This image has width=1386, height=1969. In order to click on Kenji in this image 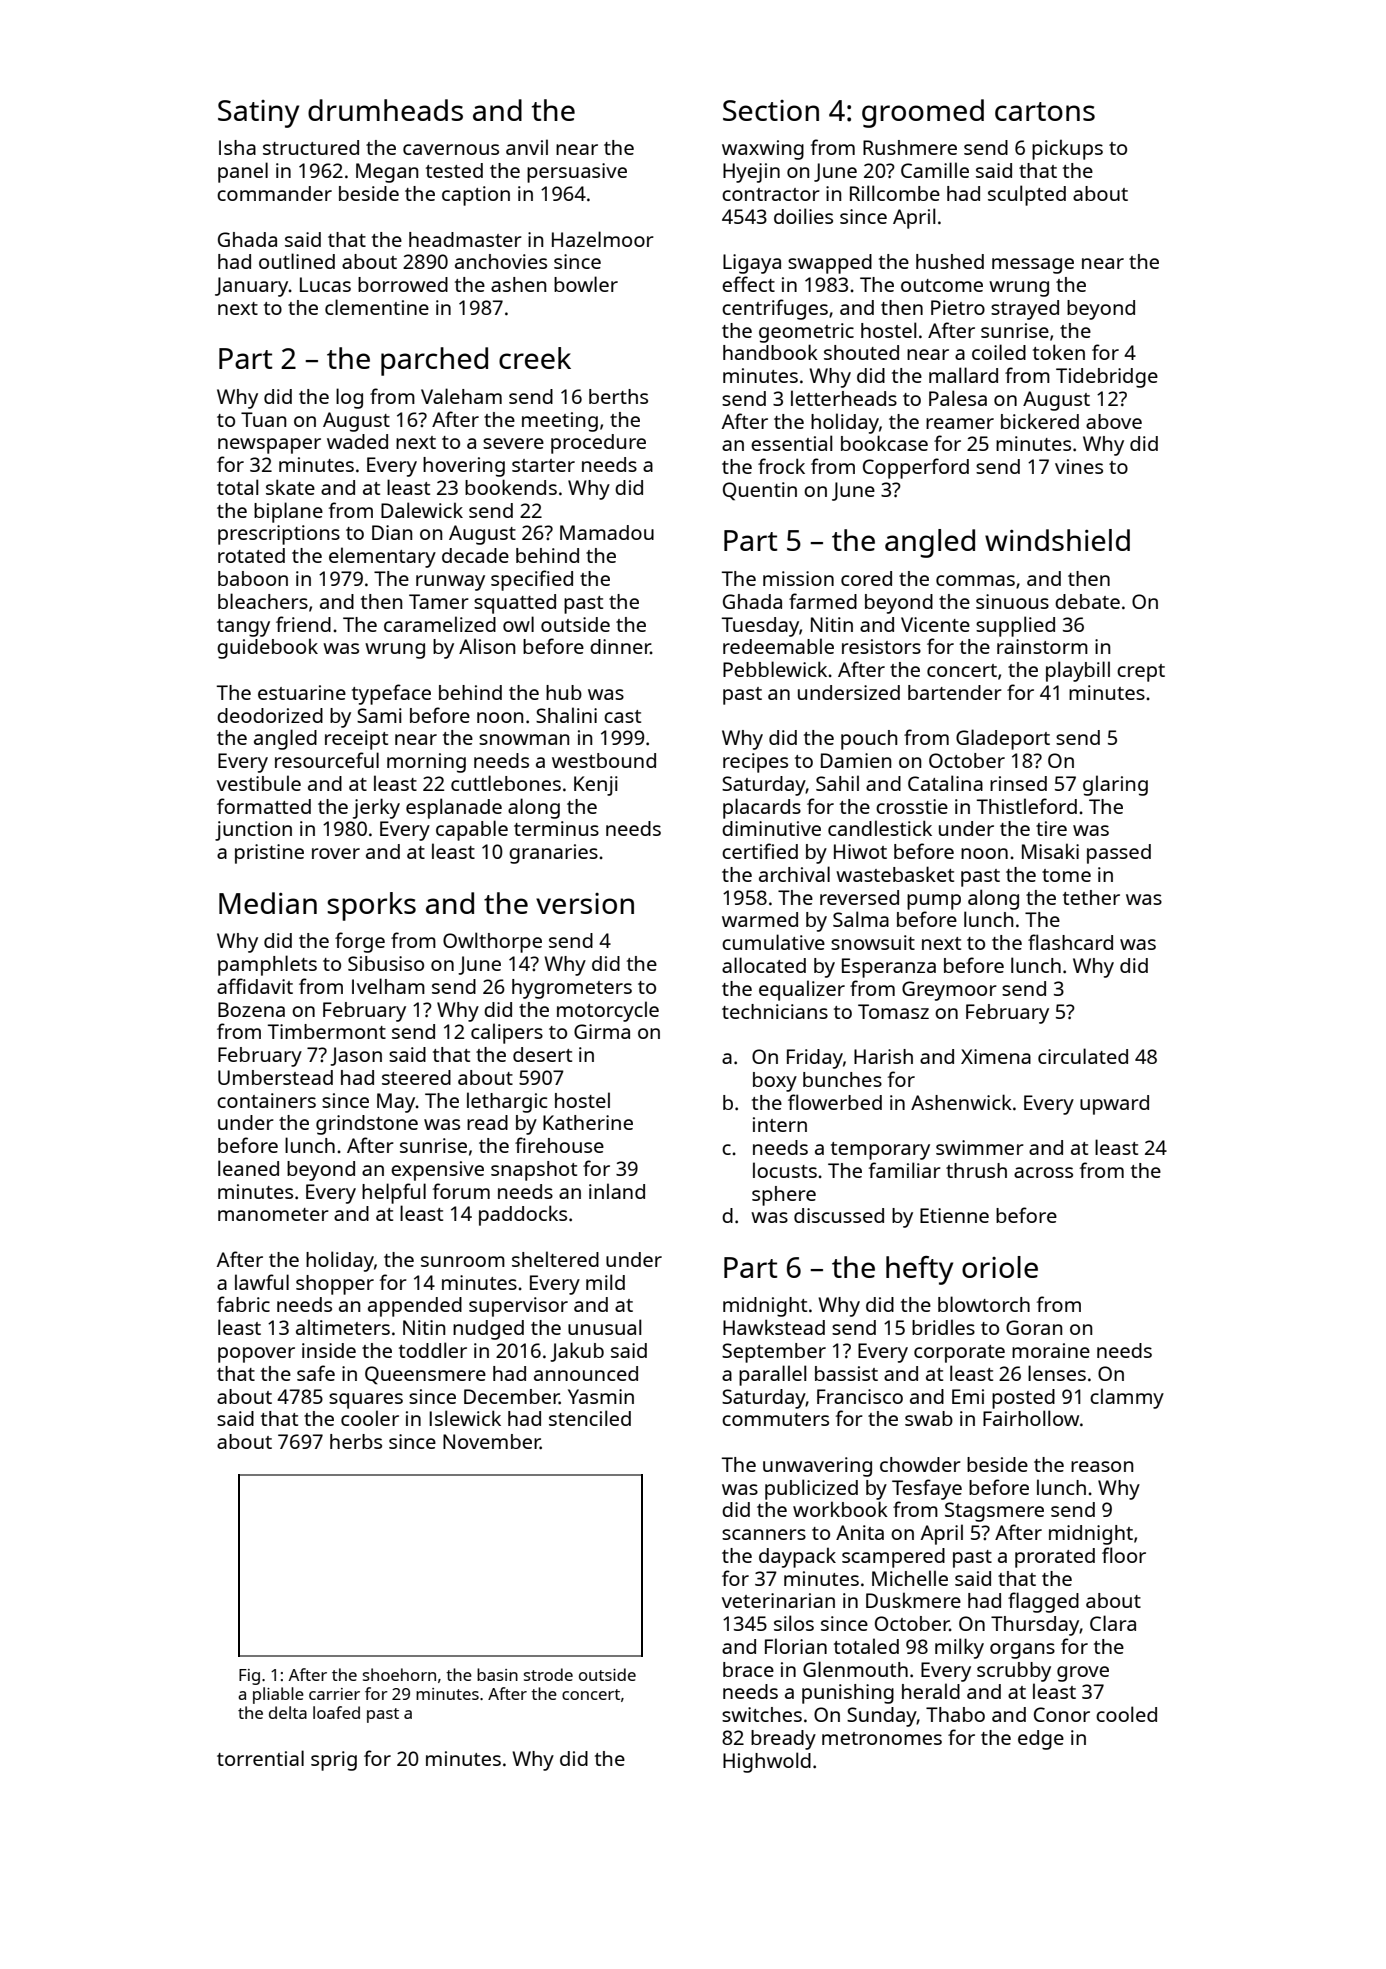, I will do `click(596, 786)`.
